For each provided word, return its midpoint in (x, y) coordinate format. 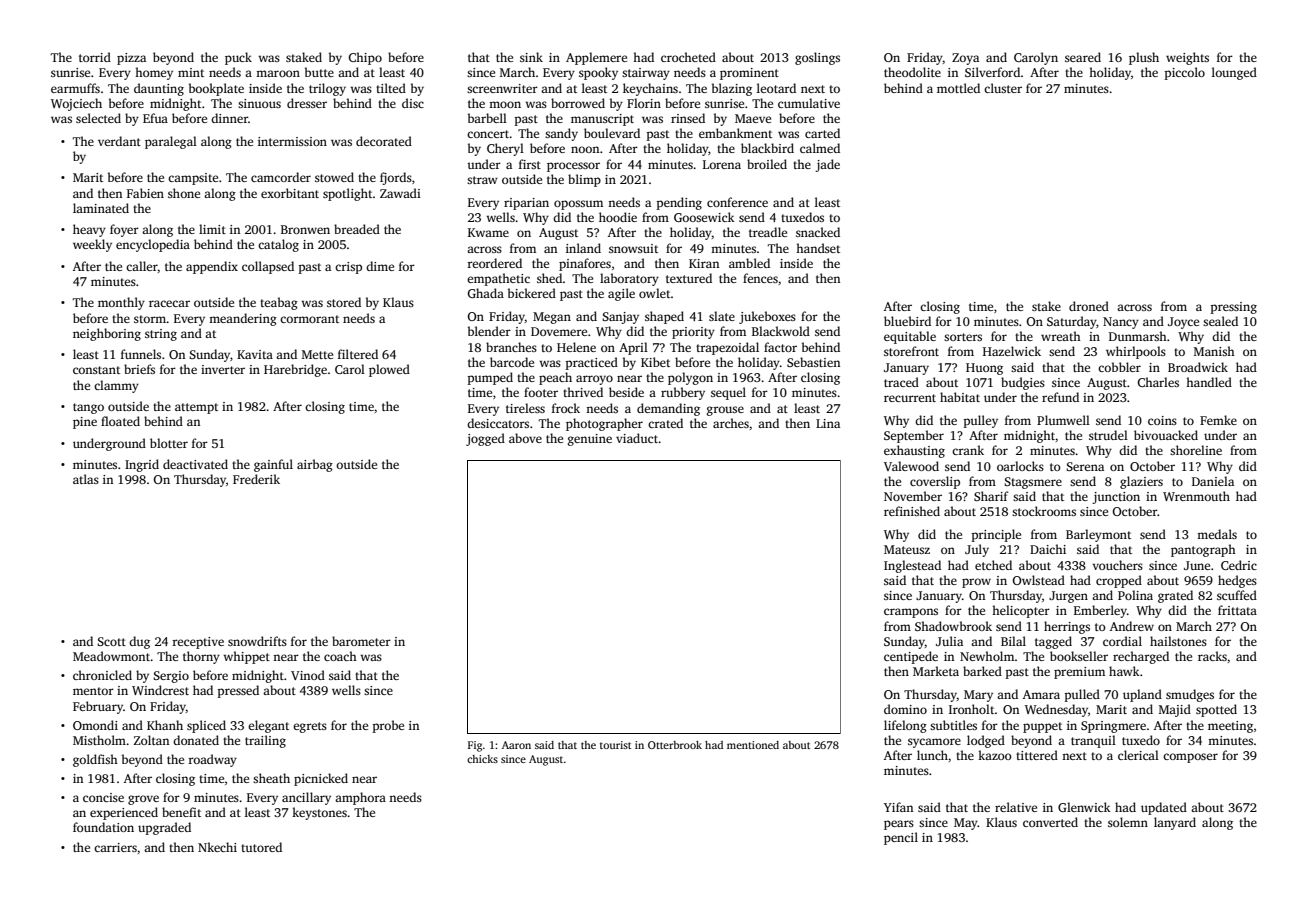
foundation (103, 827)
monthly (121, 303)
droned (1089, 306)
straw (482, 180)
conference (737, 202)
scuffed (1237, 595)
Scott (111, 641)
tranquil (1093, 741)
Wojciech (76, 104)
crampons (911, 613)
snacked (818, 232)
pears (899, 825)
